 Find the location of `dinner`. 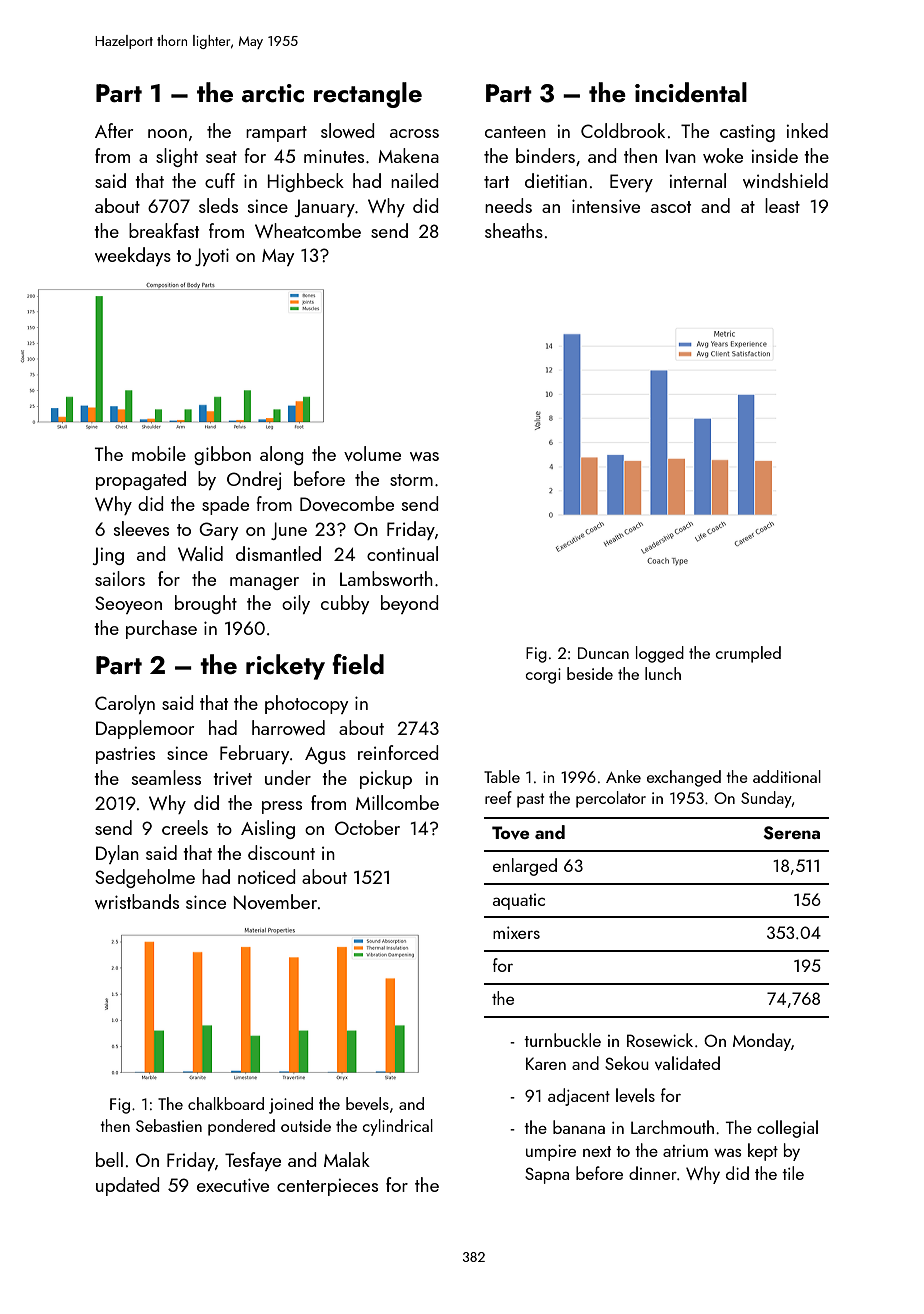

dinner is located at coordinates (653, 1173).
